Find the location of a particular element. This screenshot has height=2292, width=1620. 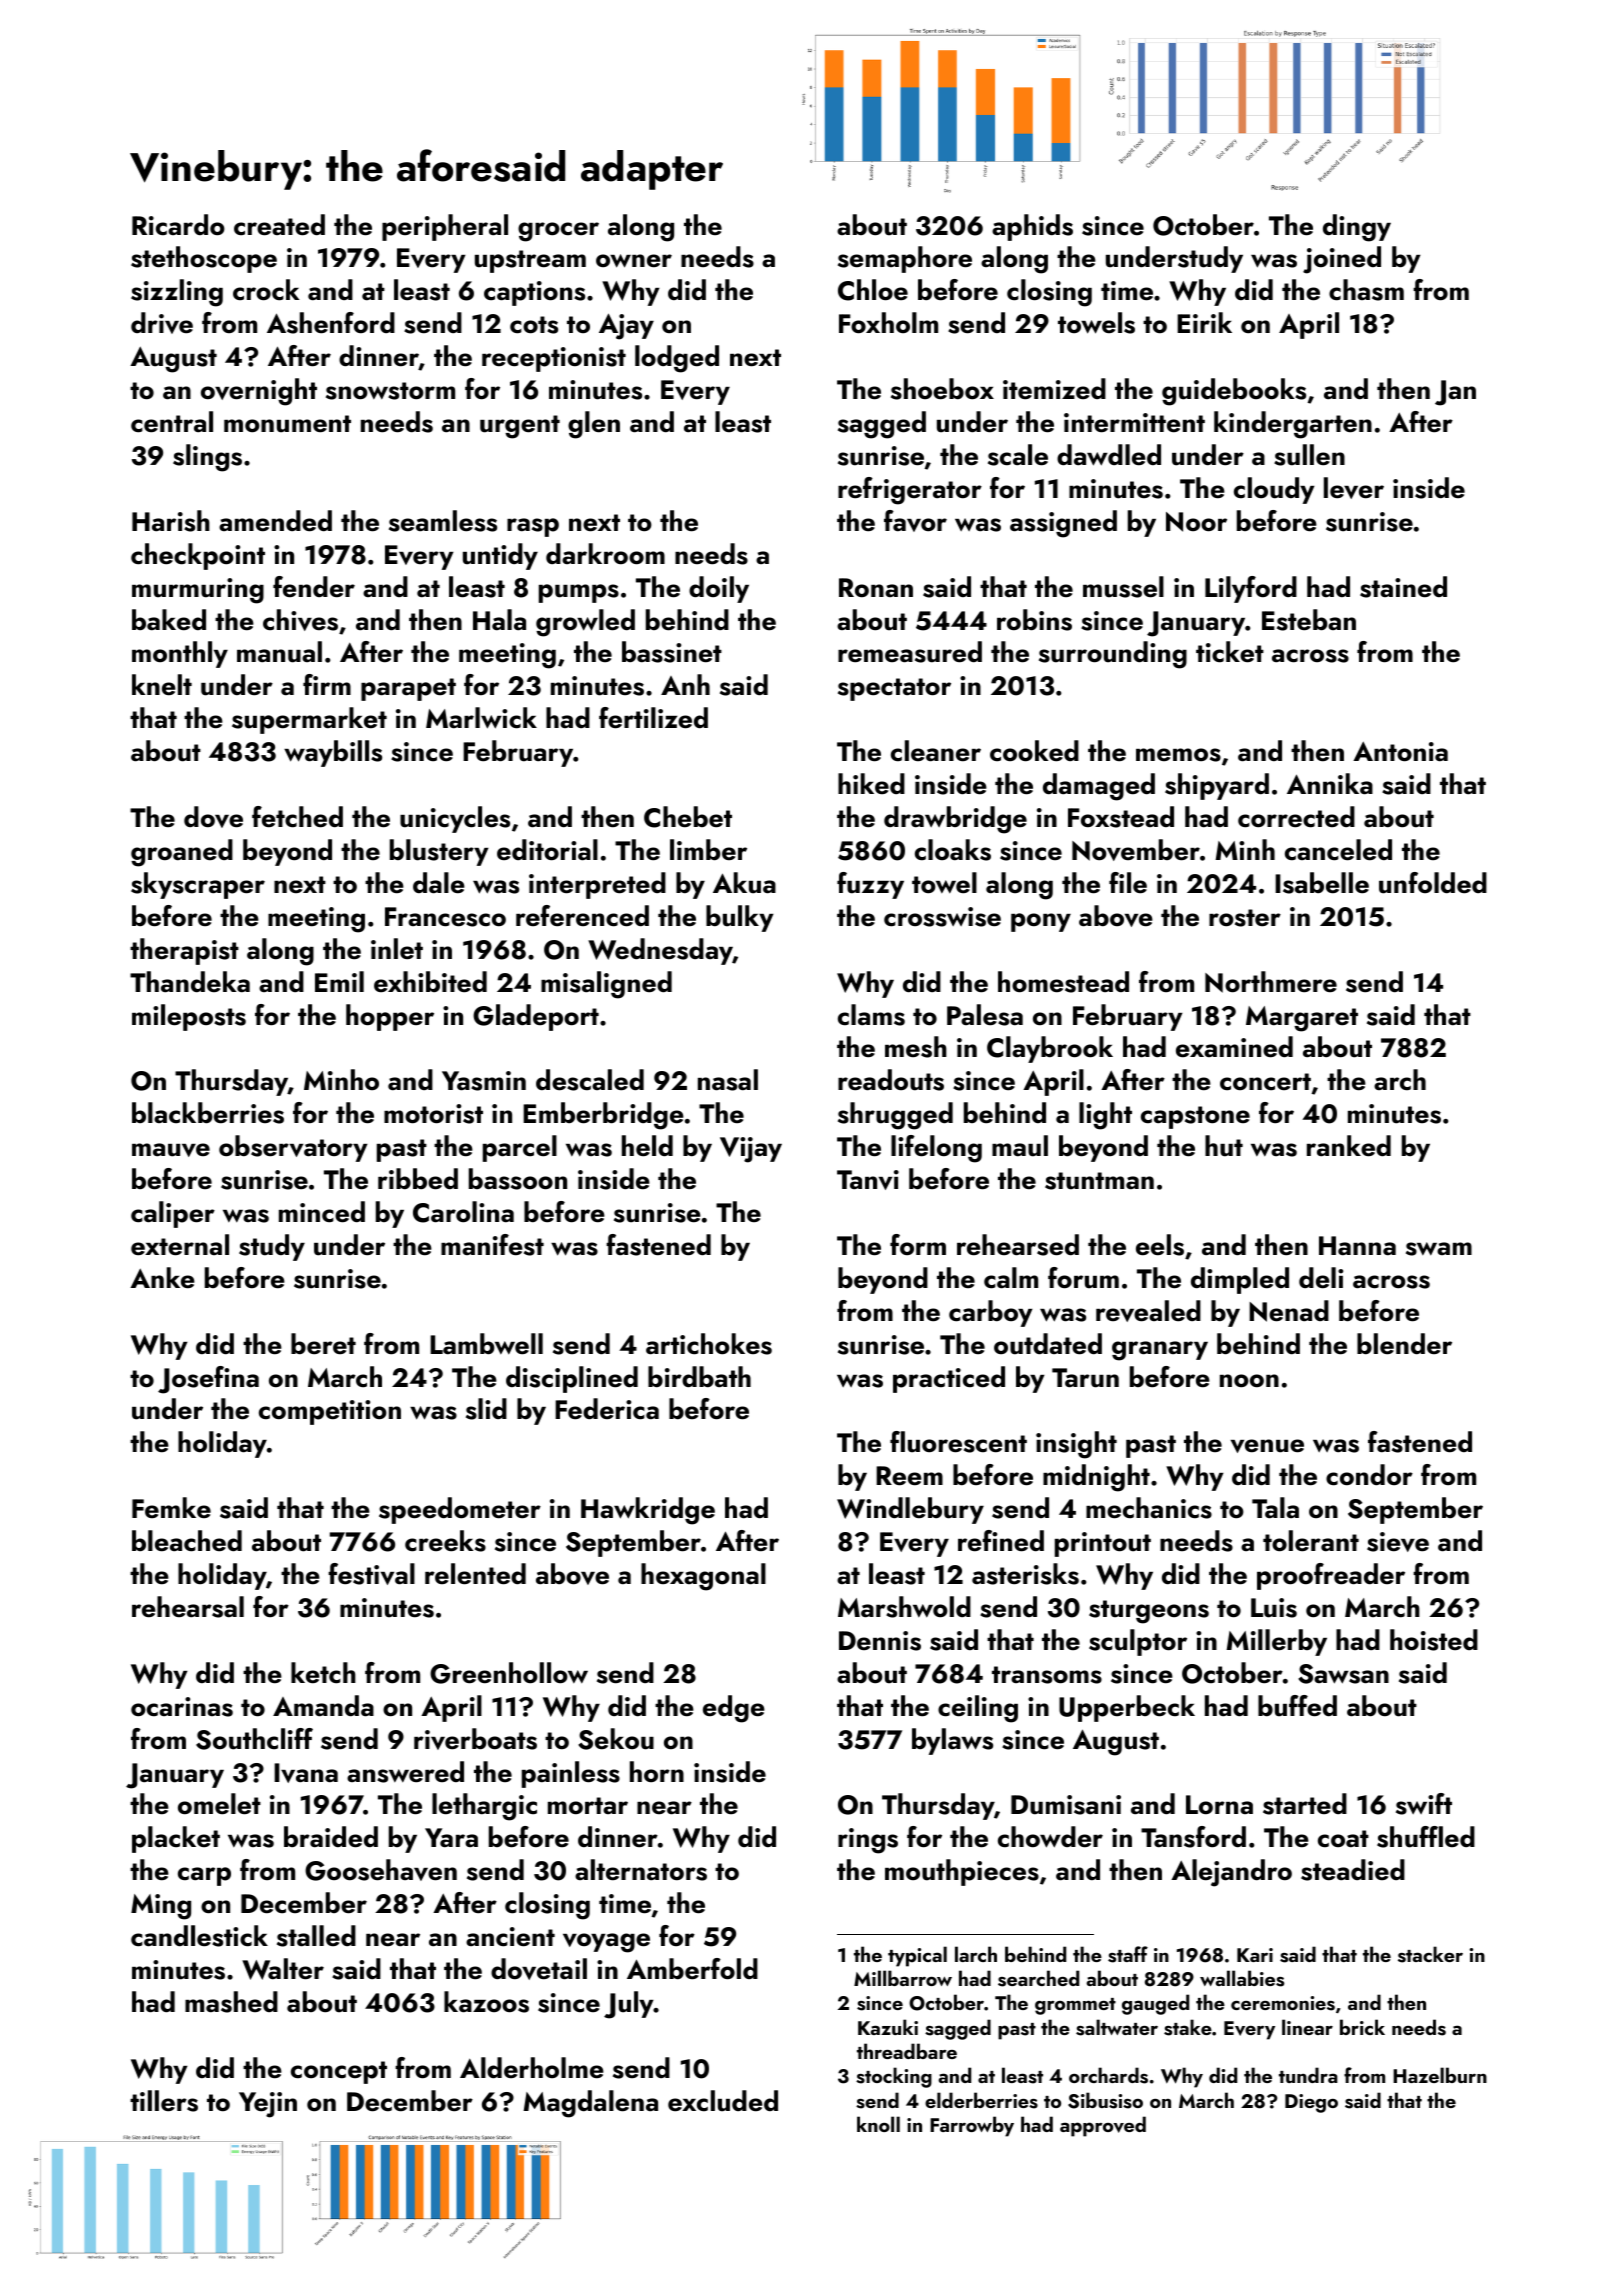

artichokes is located at coordinates (709, 1344).
